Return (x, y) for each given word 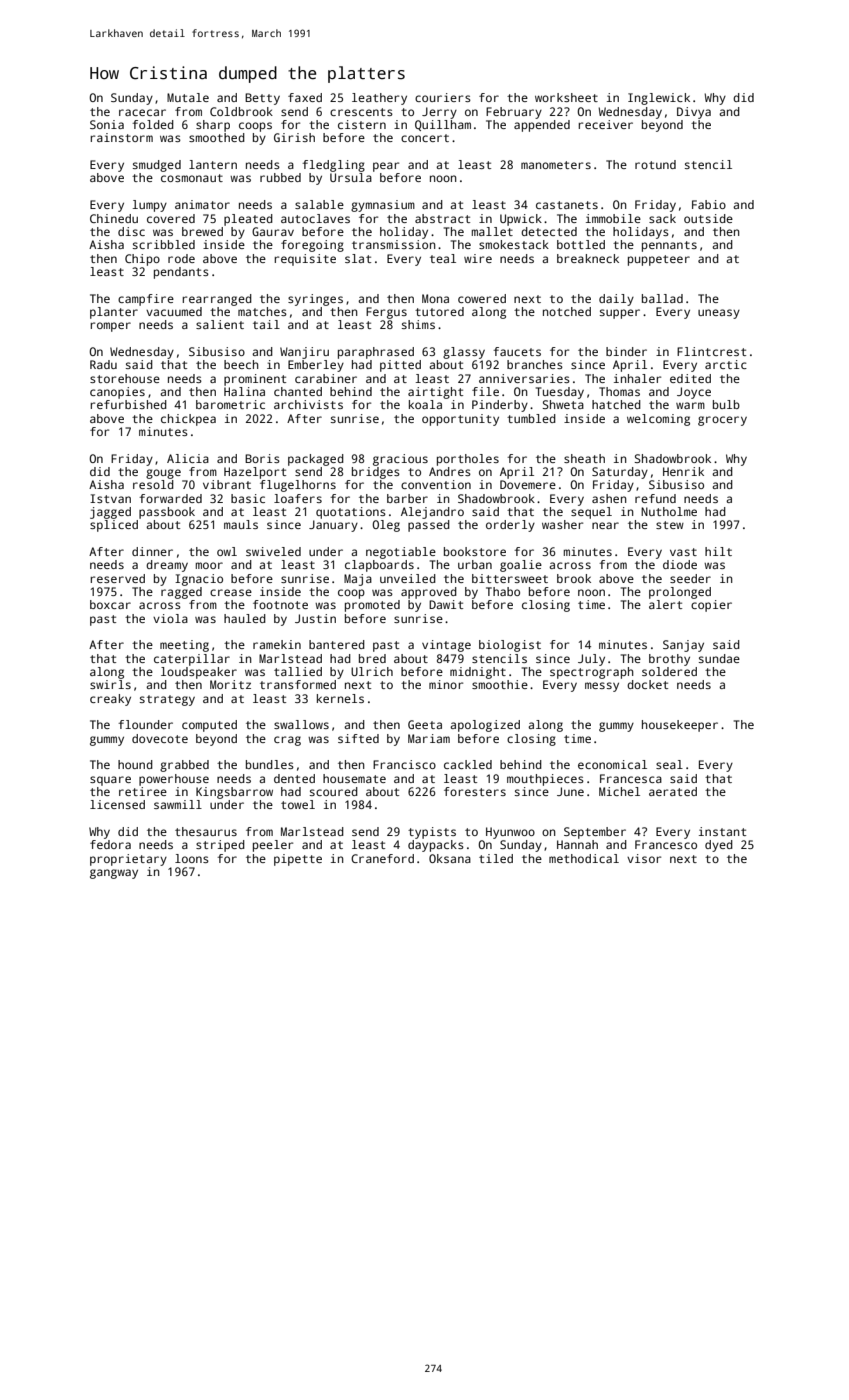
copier (711, 606)
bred (372, 658)
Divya (694, 113)
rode (181, 258)
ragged (181, 593)
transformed (298, 684)
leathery (379, 99)
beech (241, 364)
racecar (142, 112)
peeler (273, 846)
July (591, 660)
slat (358, 258)
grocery (722, 421)
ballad (662, 298)
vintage (446, 646)
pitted (400, 366)
